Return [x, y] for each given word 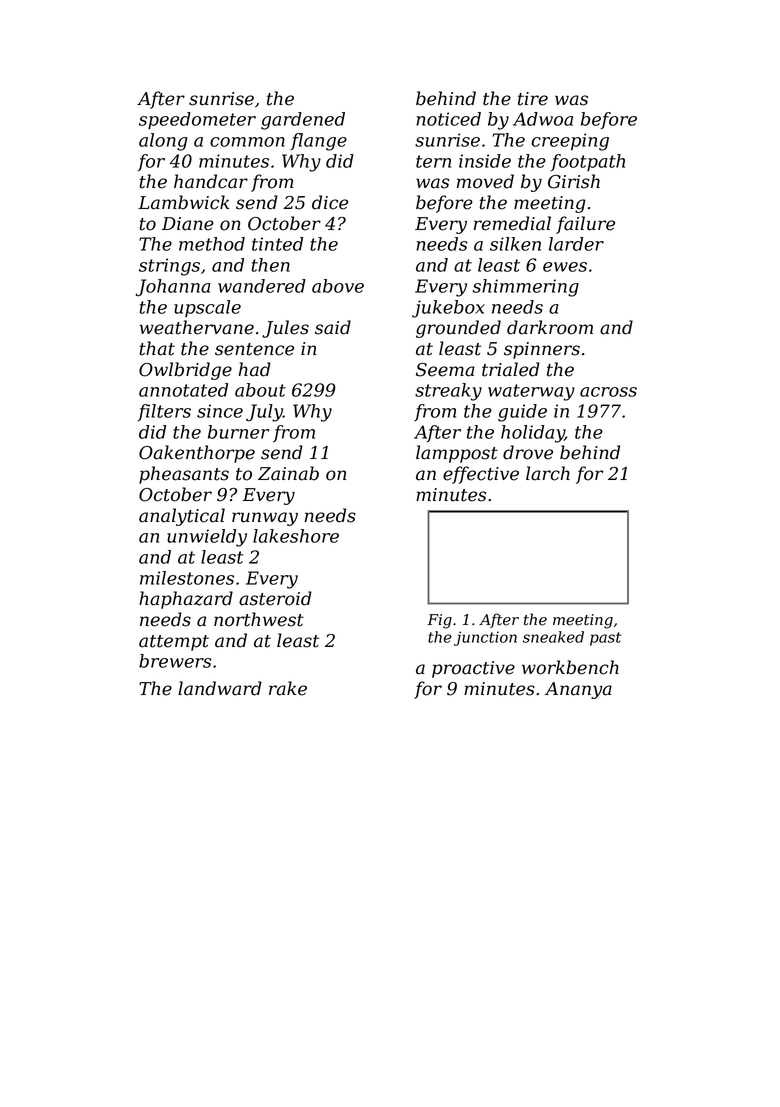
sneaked [553, 637]
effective [481, 475]
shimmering [526, 288]
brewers [175, 661]
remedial [512, 223]
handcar [211, 181]
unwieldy [207, 538]
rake [288, 688]
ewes [565, 267]
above [338, 286]
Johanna [173, 288]
